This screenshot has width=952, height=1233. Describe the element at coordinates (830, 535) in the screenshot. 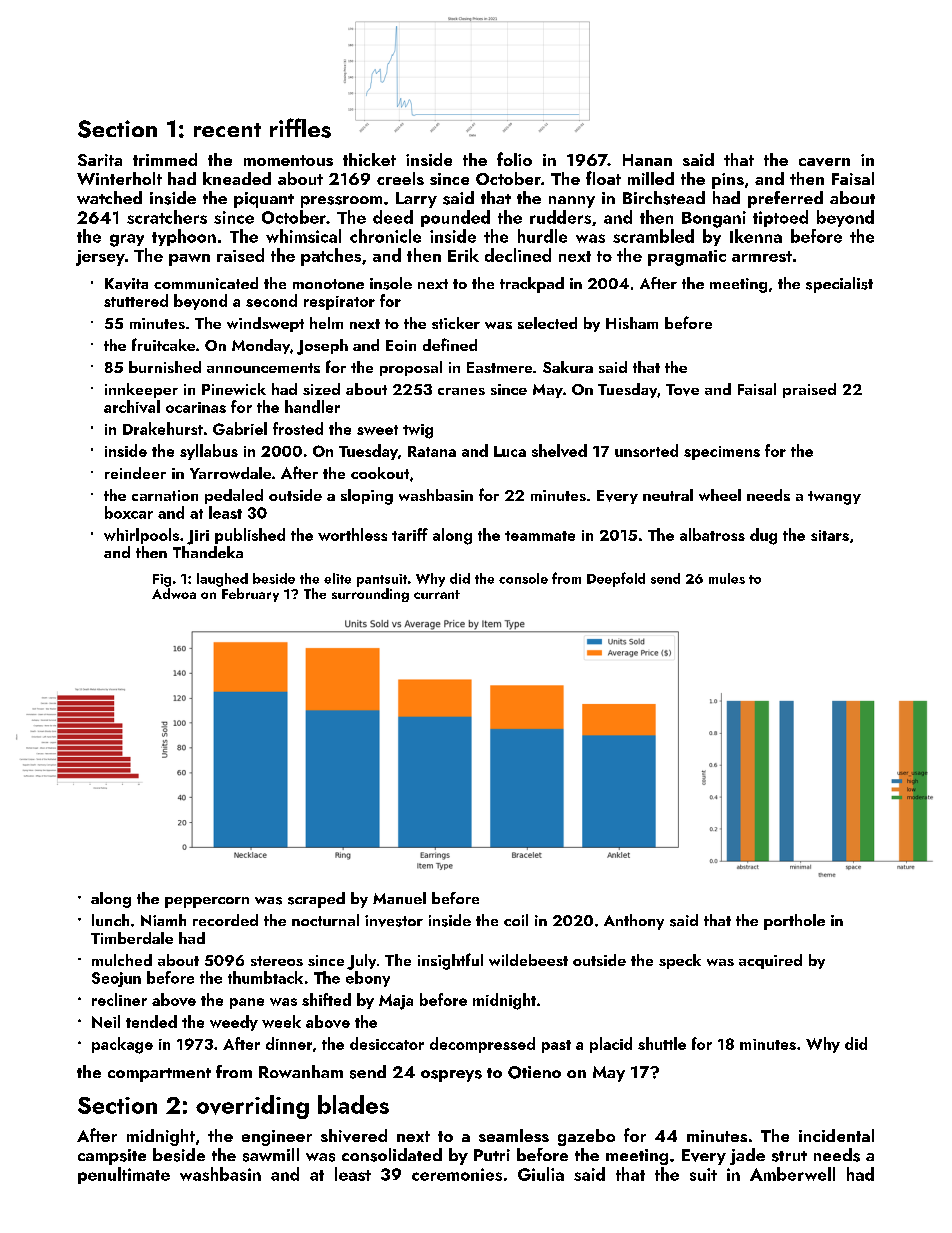

I see `sitars` at that location.
